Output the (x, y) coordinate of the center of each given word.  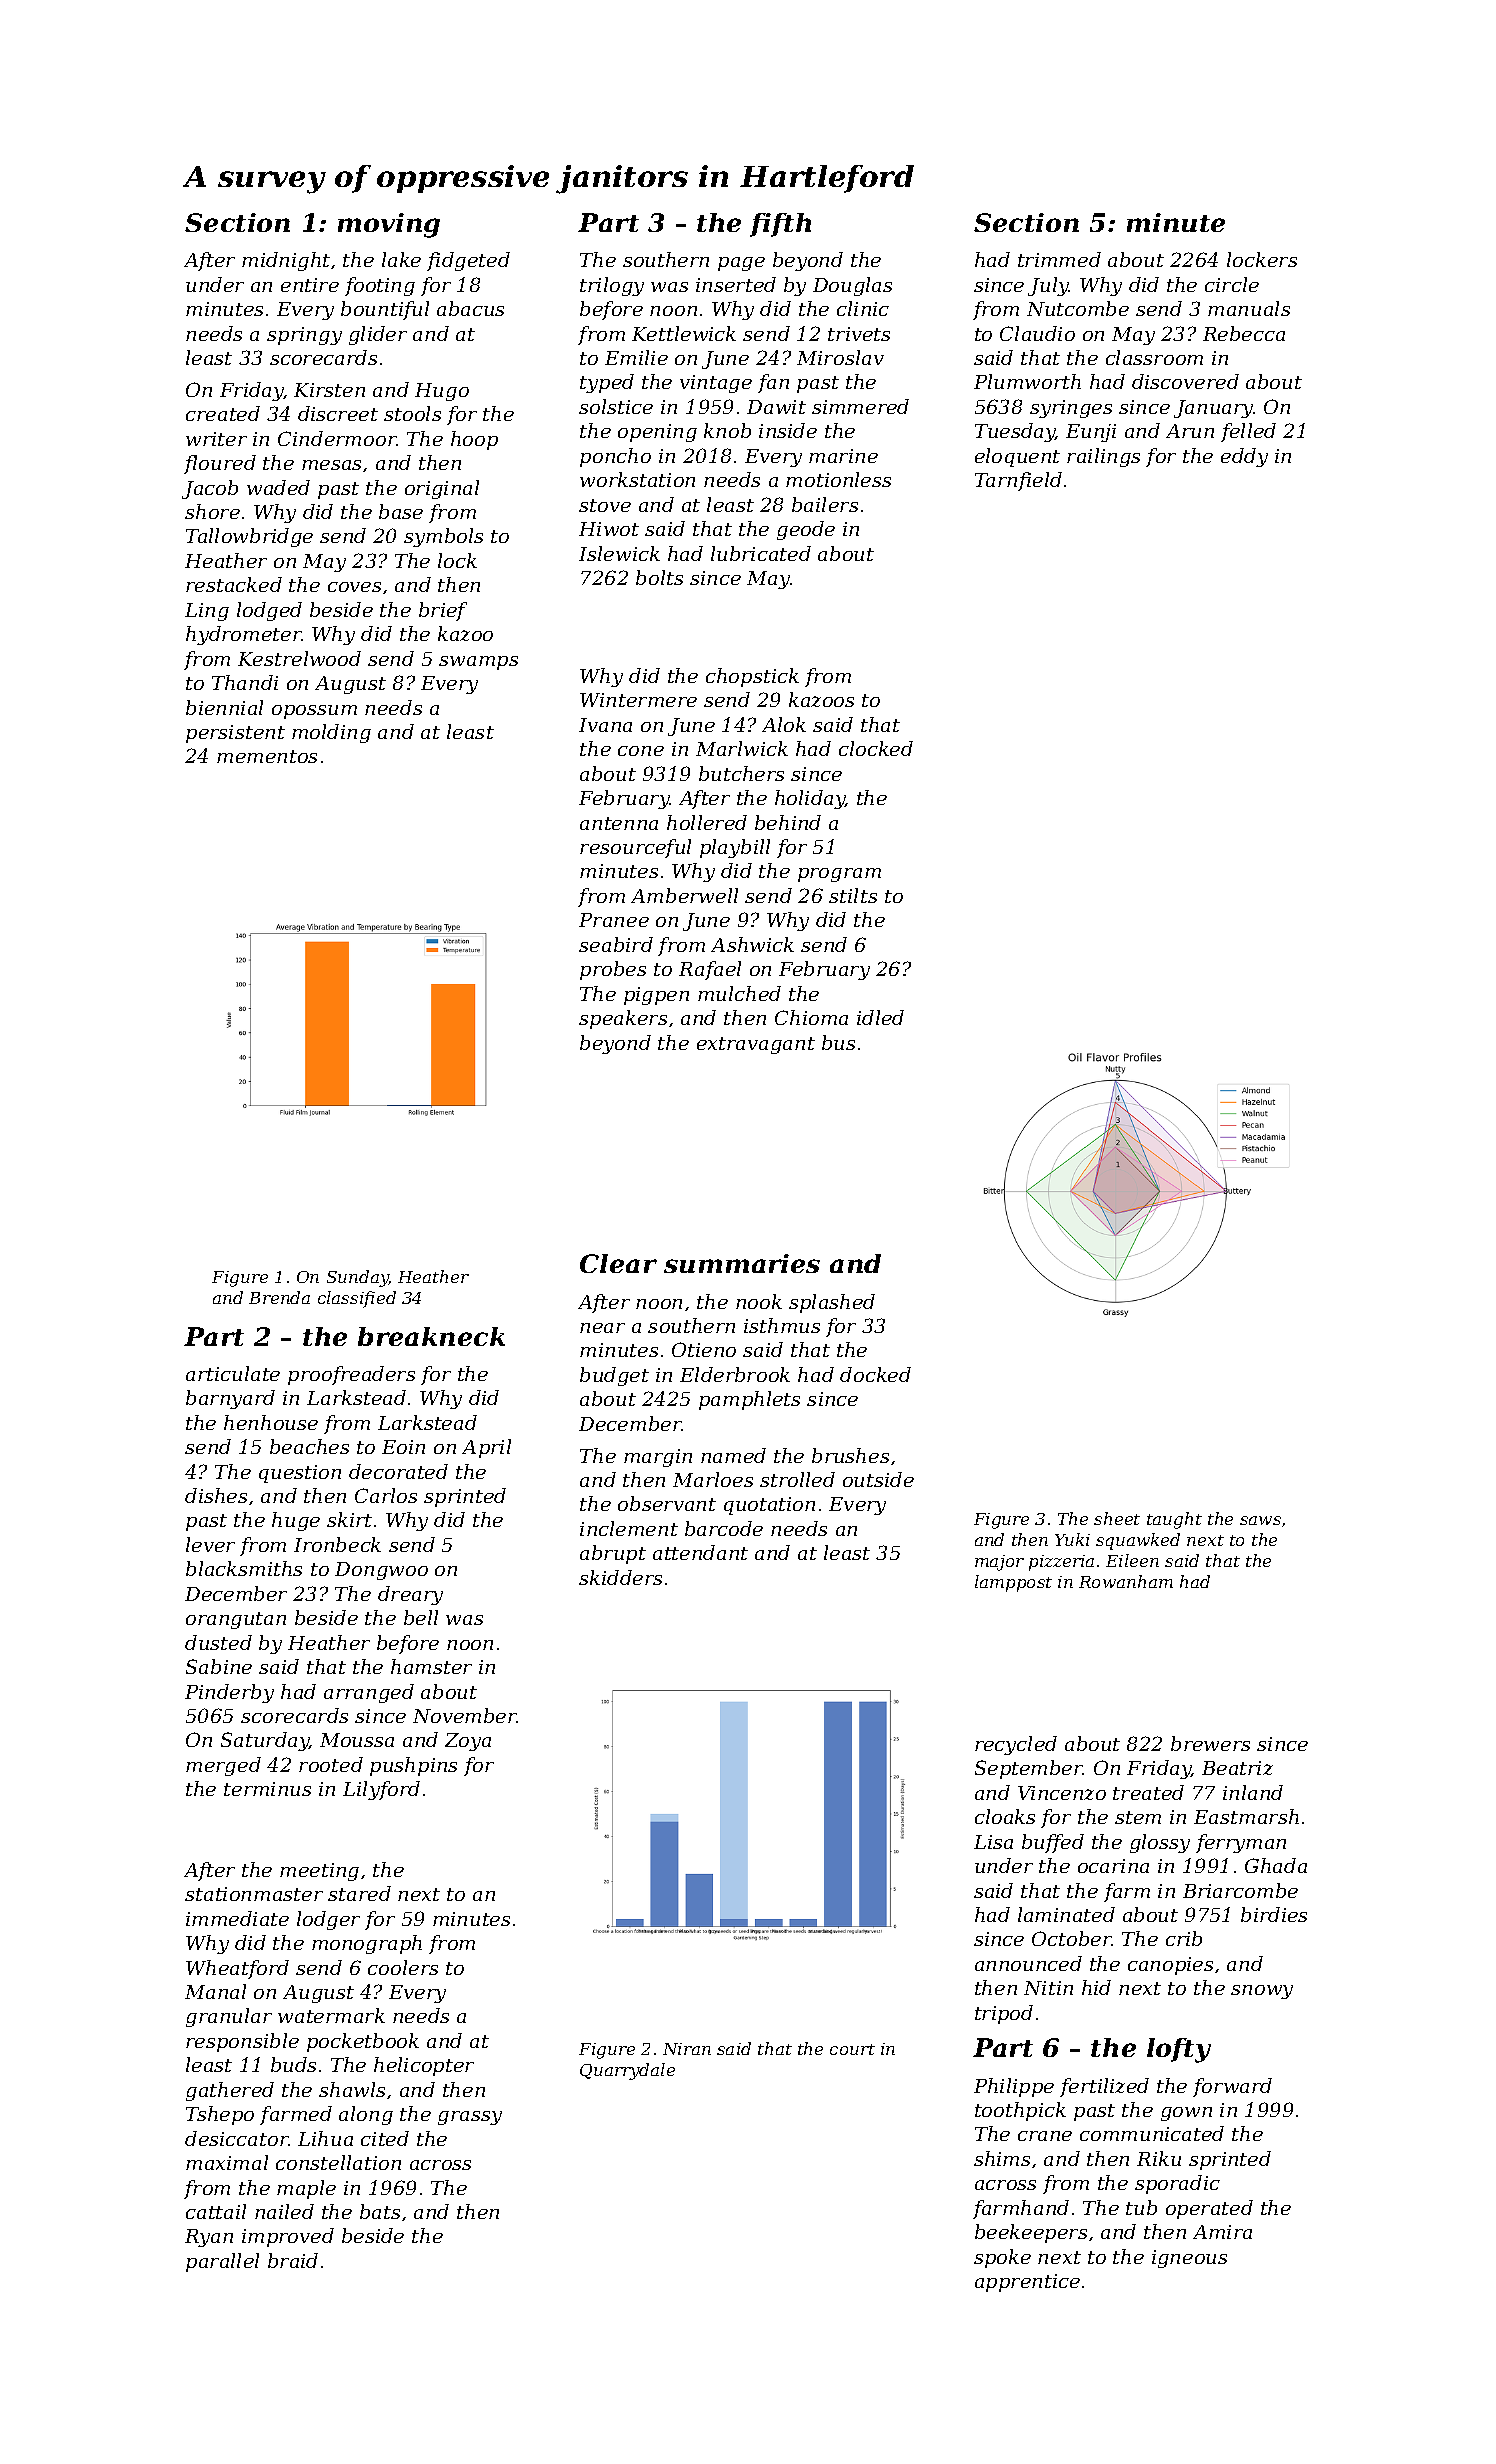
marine (843, 456)
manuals (1249, 308)
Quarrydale (627, 2071)
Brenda (279, 1297)
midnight (286, 261)
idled (880, 1017)
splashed (832, 1303)
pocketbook (363, 2042)
